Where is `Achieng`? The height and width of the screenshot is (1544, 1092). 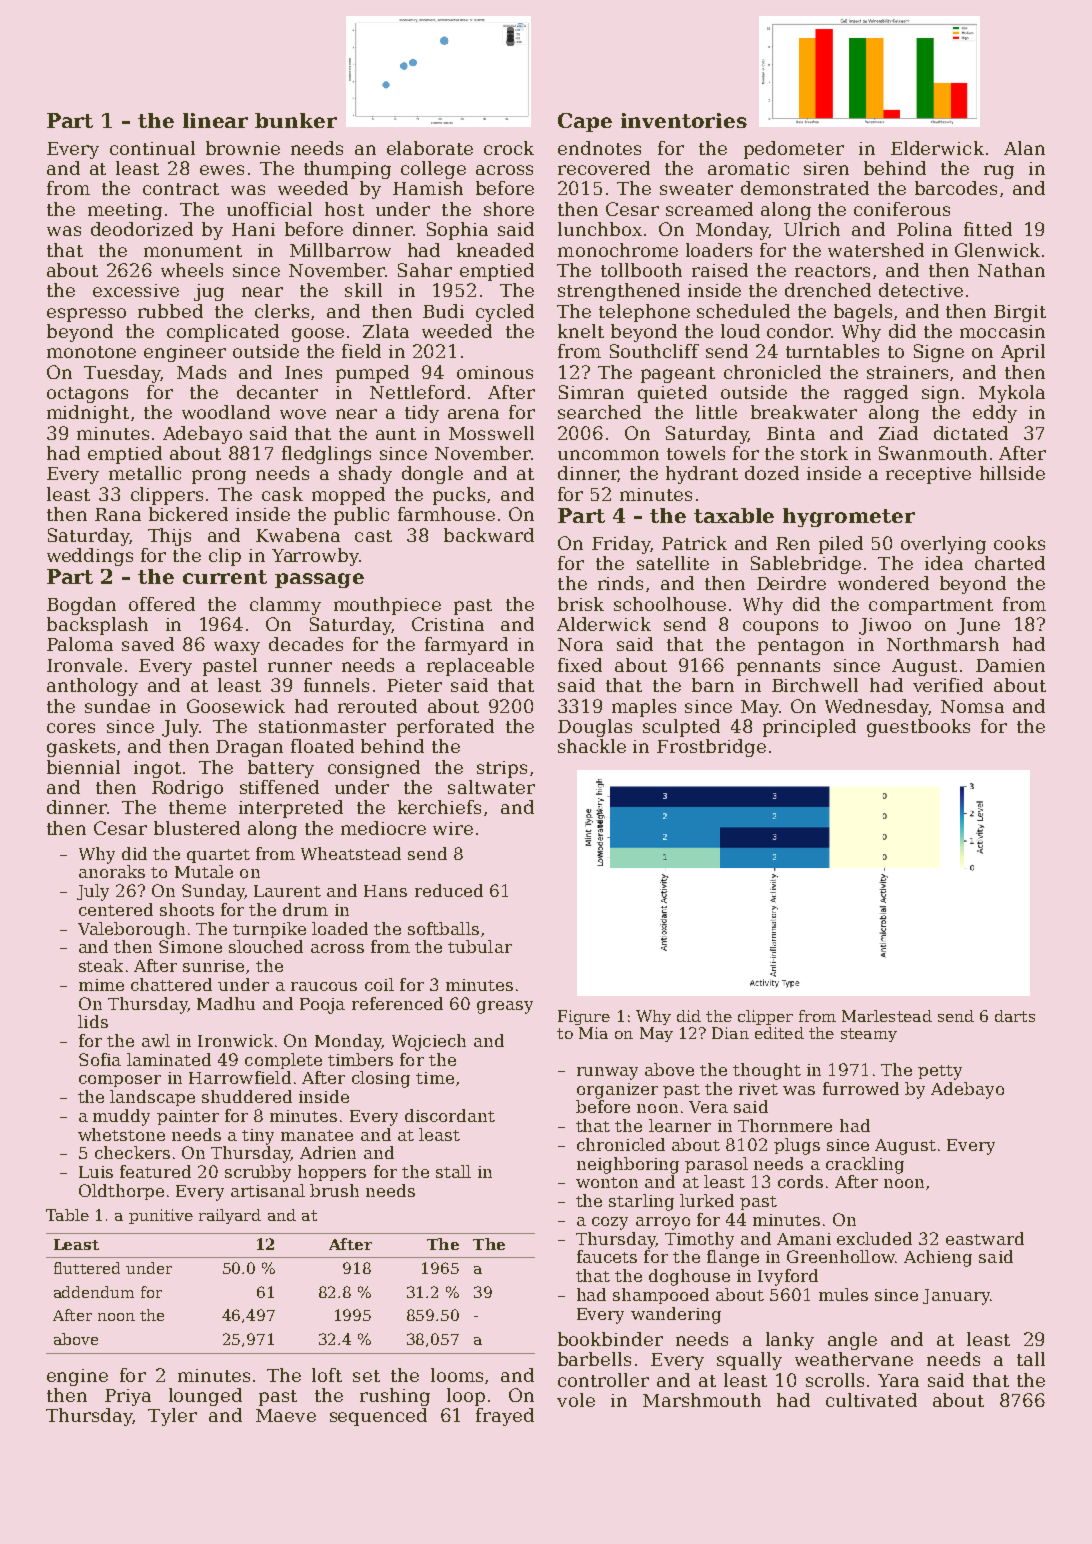
Achieng is located at coordinates (938, 1258).
